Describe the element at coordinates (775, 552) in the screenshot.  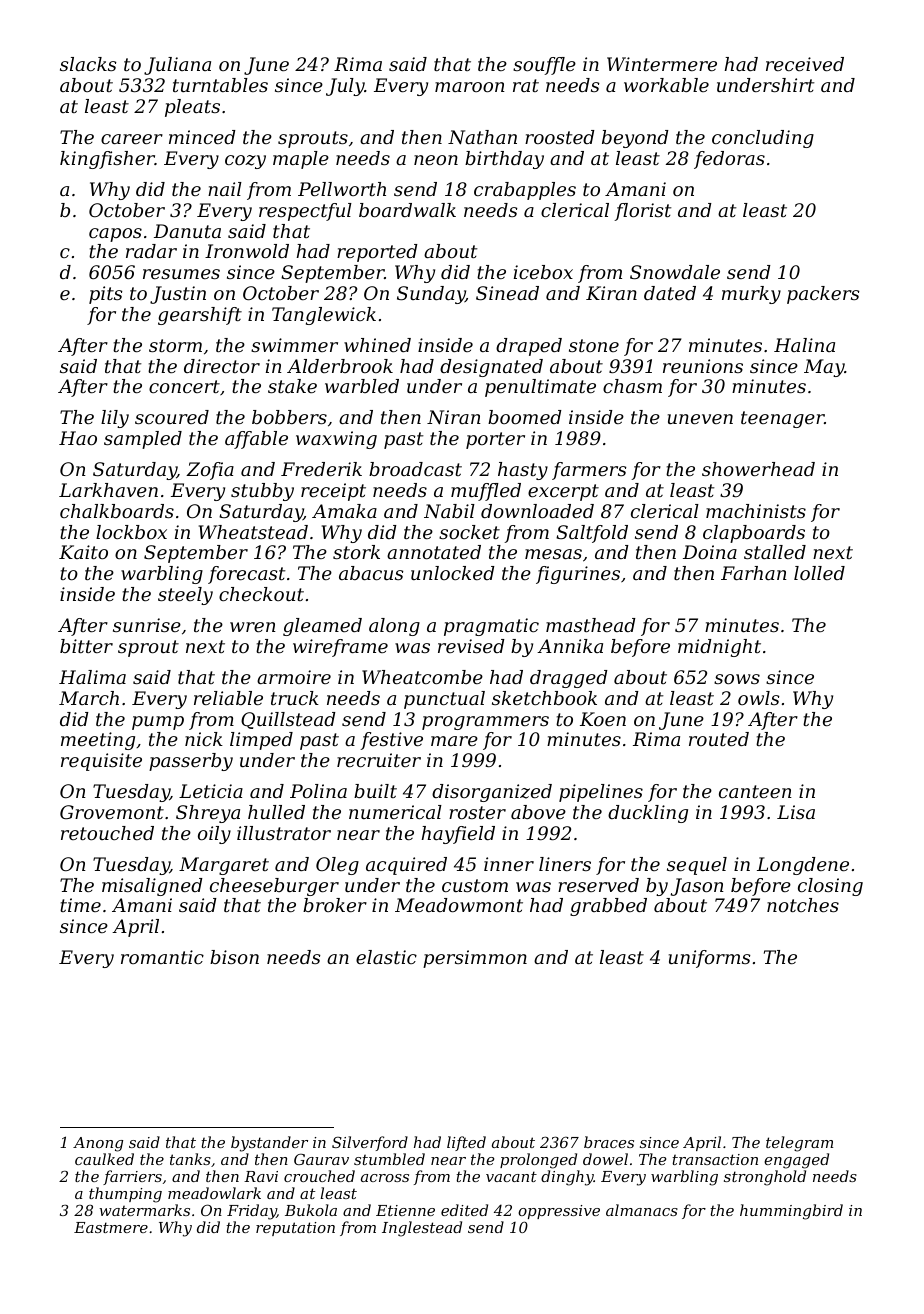
I see `stalled` at that location.
